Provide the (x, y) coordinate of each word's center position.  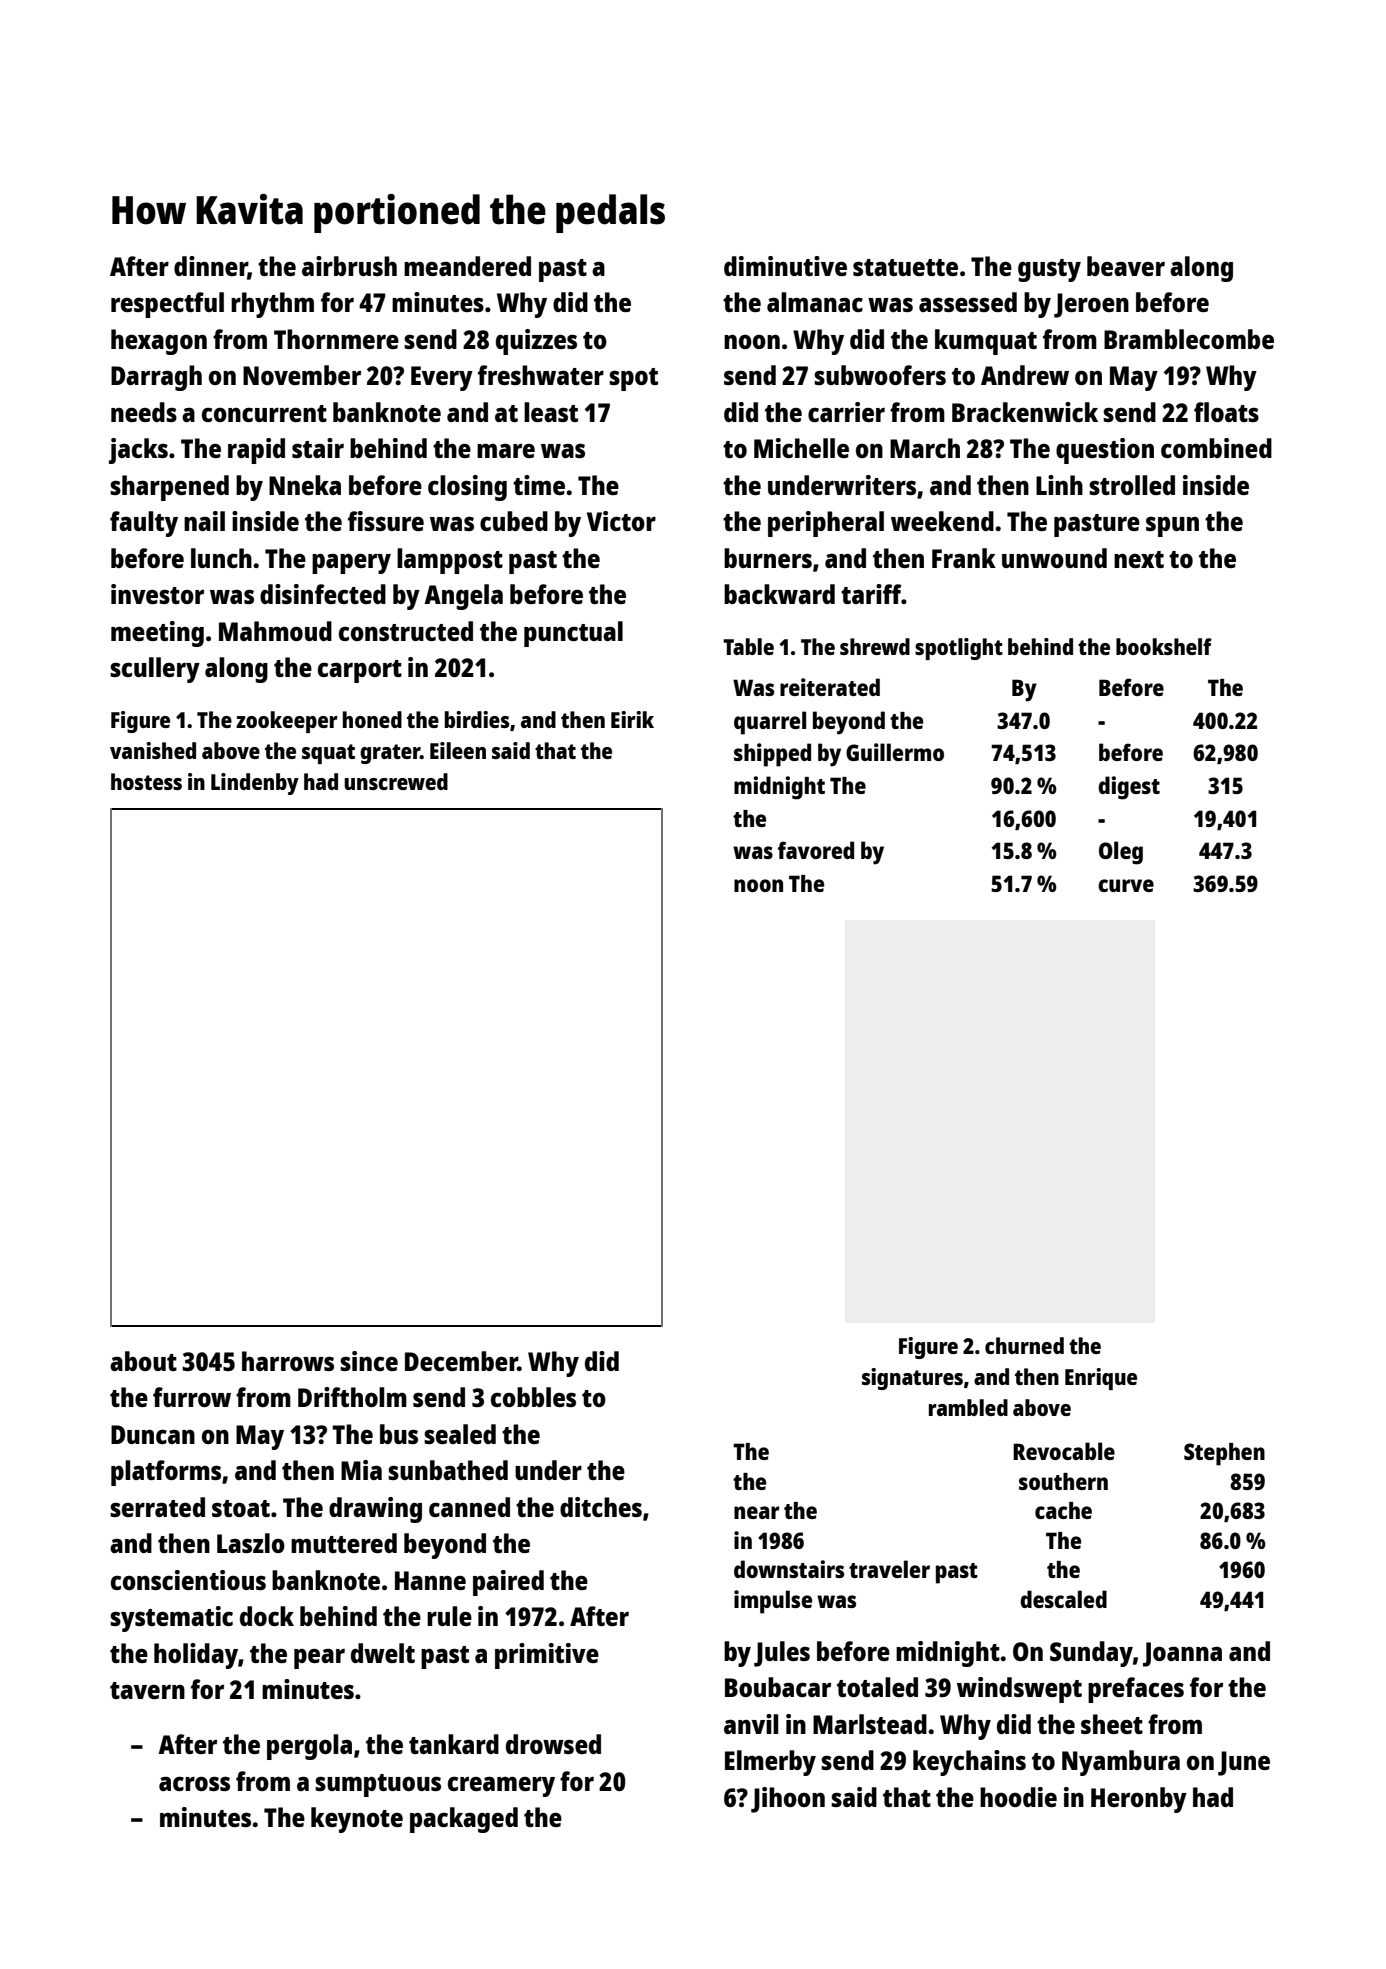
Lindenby (255, 784)
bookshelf (1164, 646)
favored (816, 850)
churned (1024, 1345)
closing (467, 488)
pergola (309, 1747)
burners (768, 558)
